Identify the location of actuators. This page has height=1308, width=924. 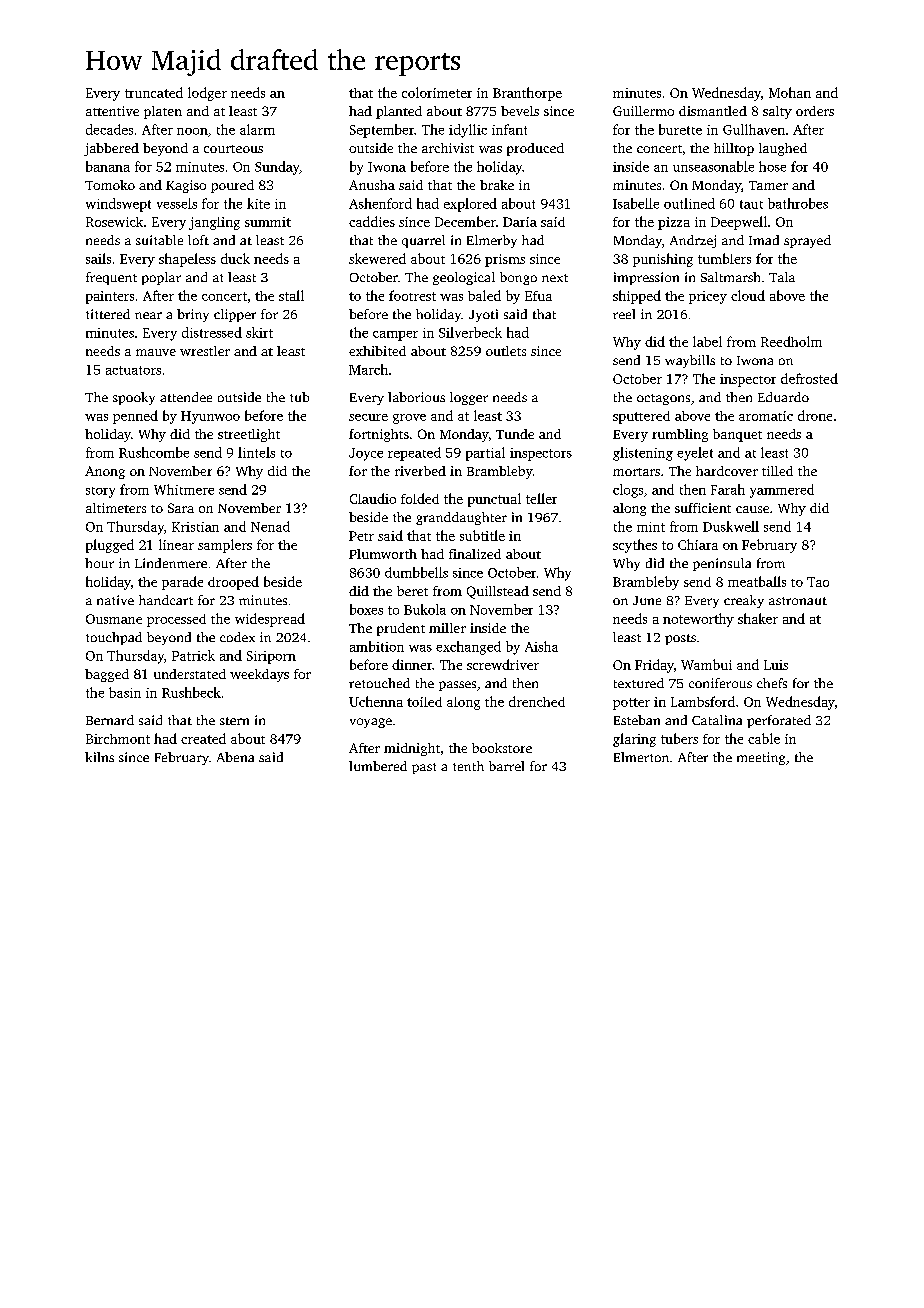
(133, 370).
